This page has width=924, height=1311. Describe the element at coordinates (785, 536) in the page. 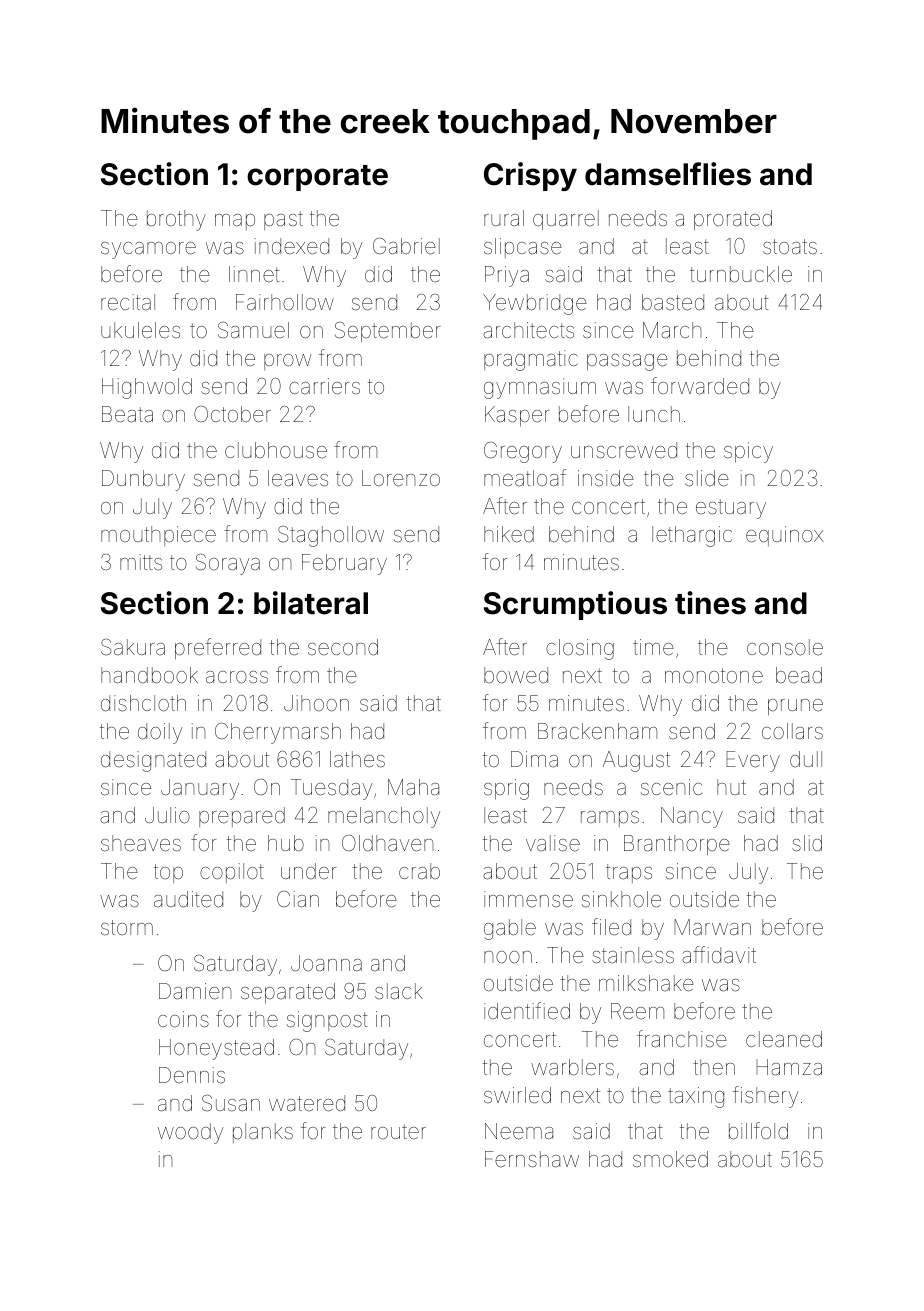

I see `equinox` at that location.
